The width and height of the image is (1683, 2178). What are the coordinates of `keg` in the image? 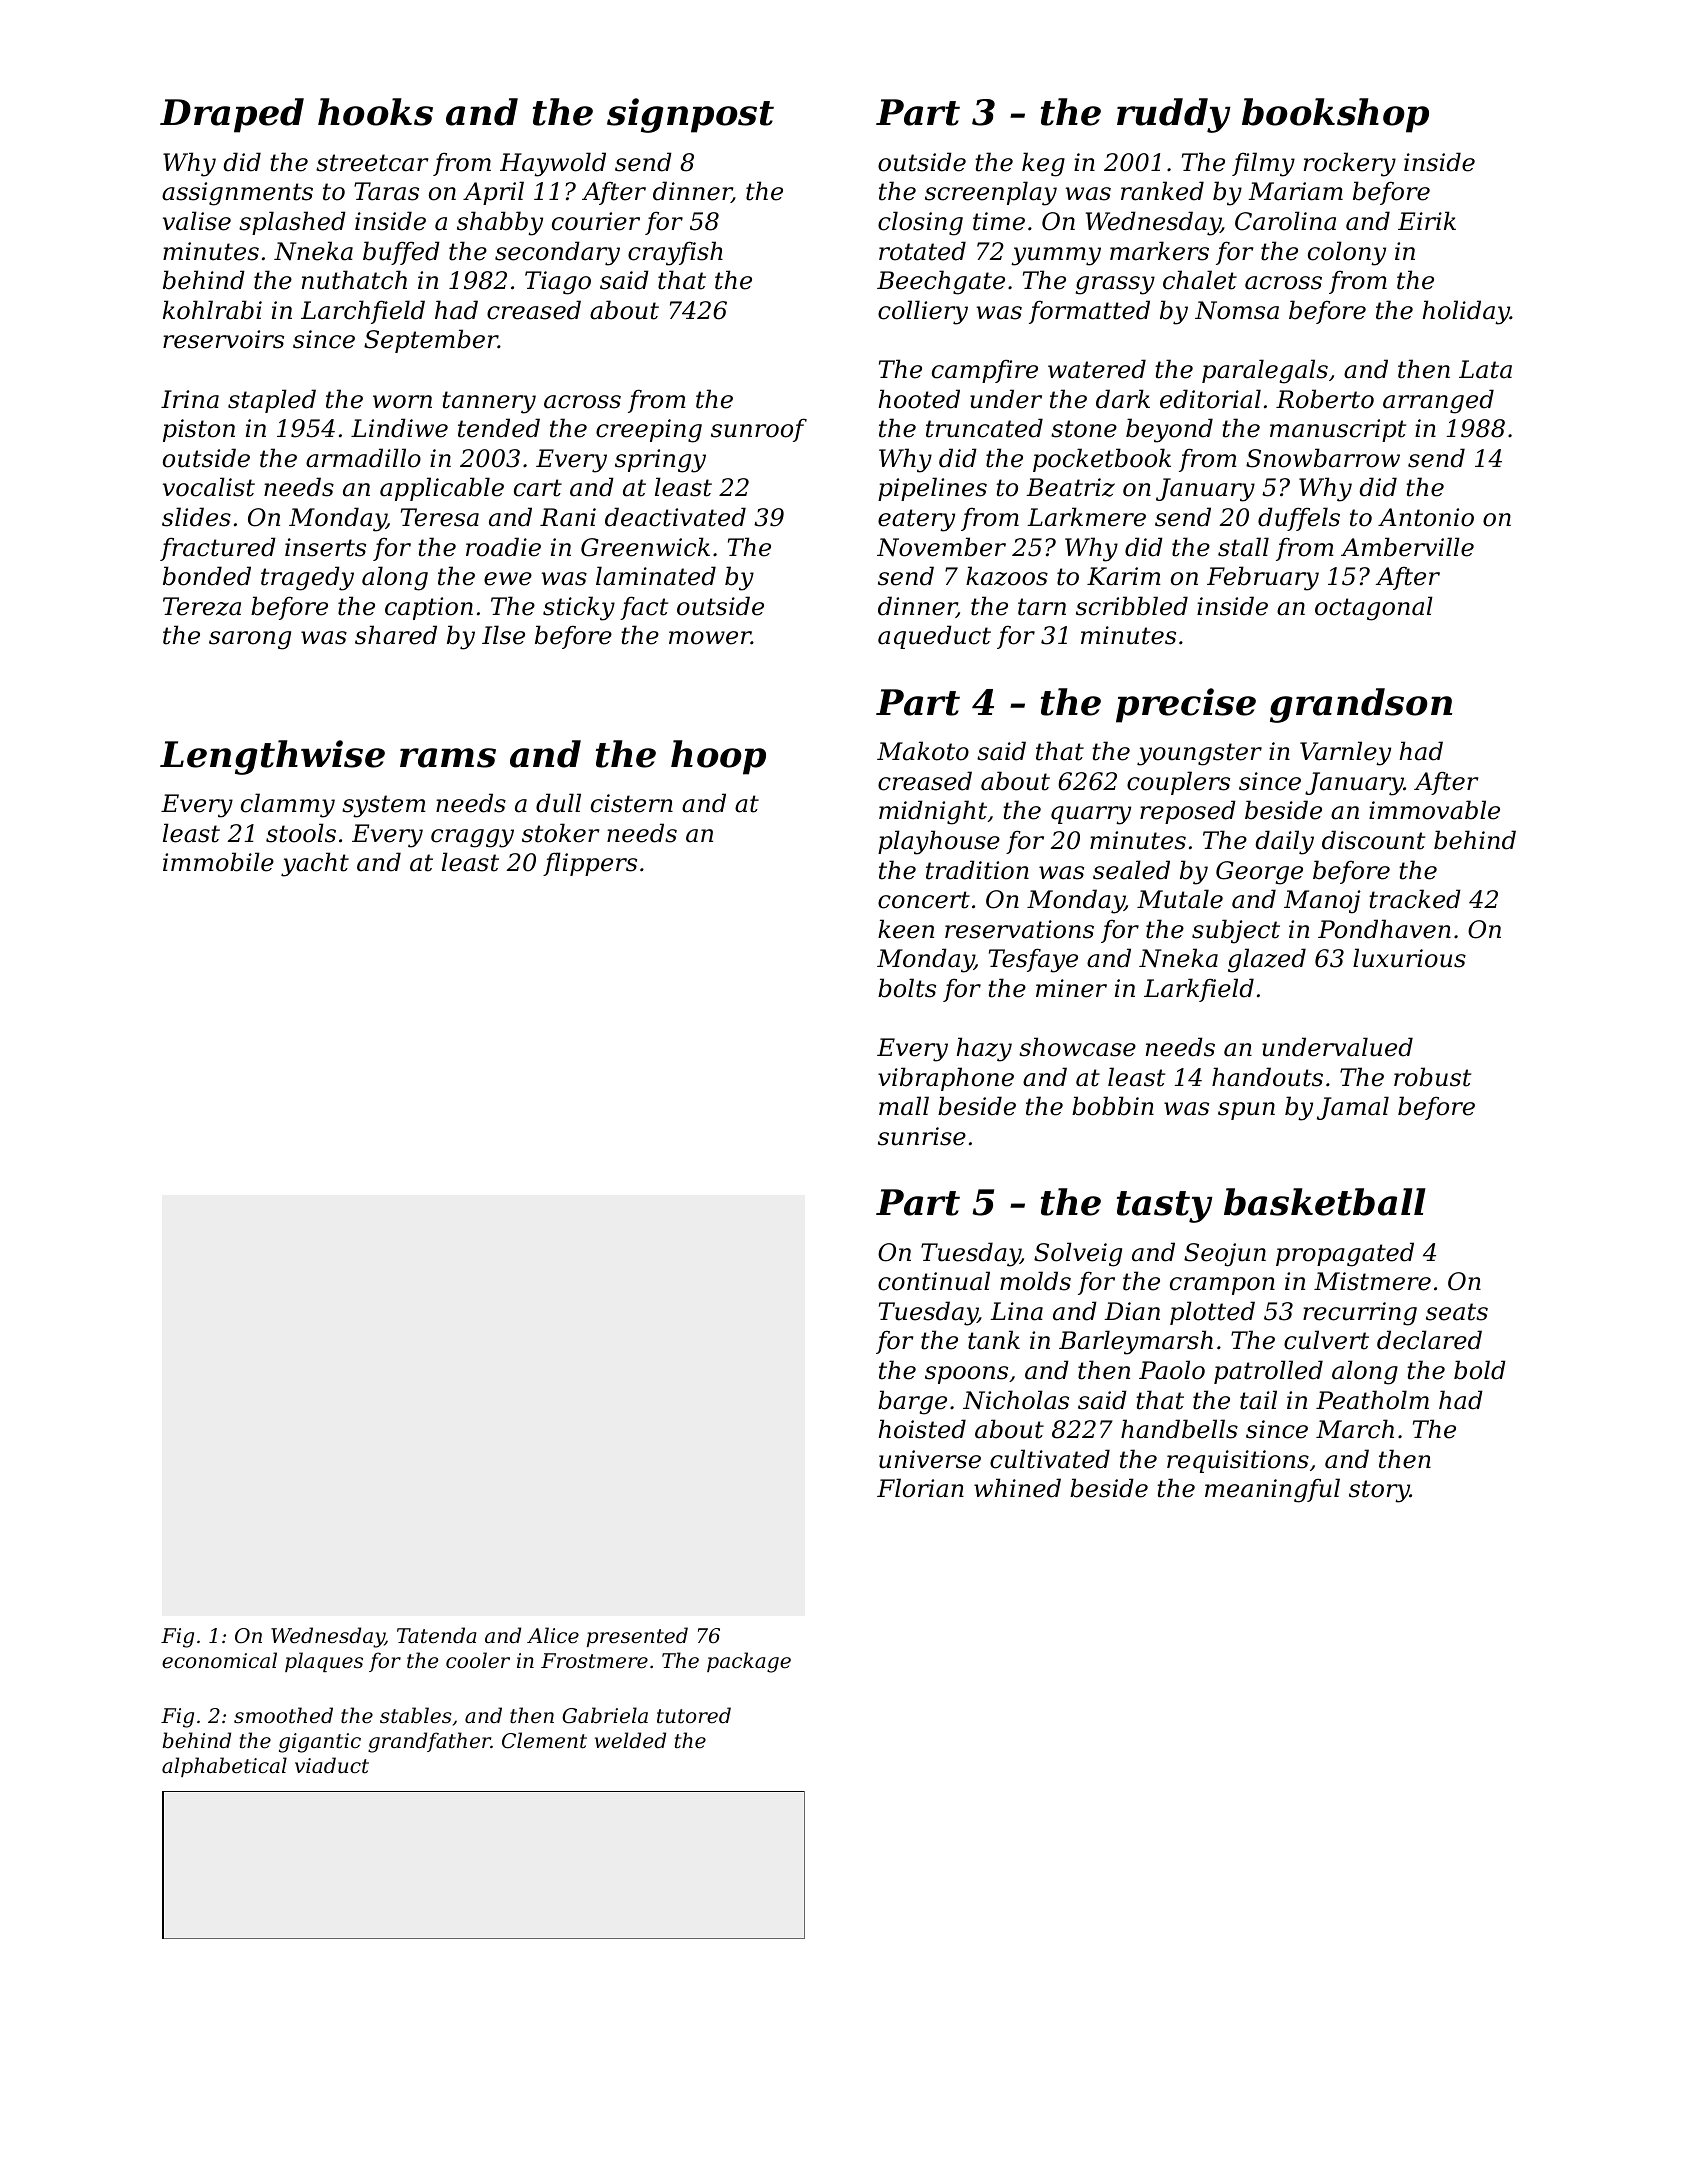 It's located at (1043, 164).
